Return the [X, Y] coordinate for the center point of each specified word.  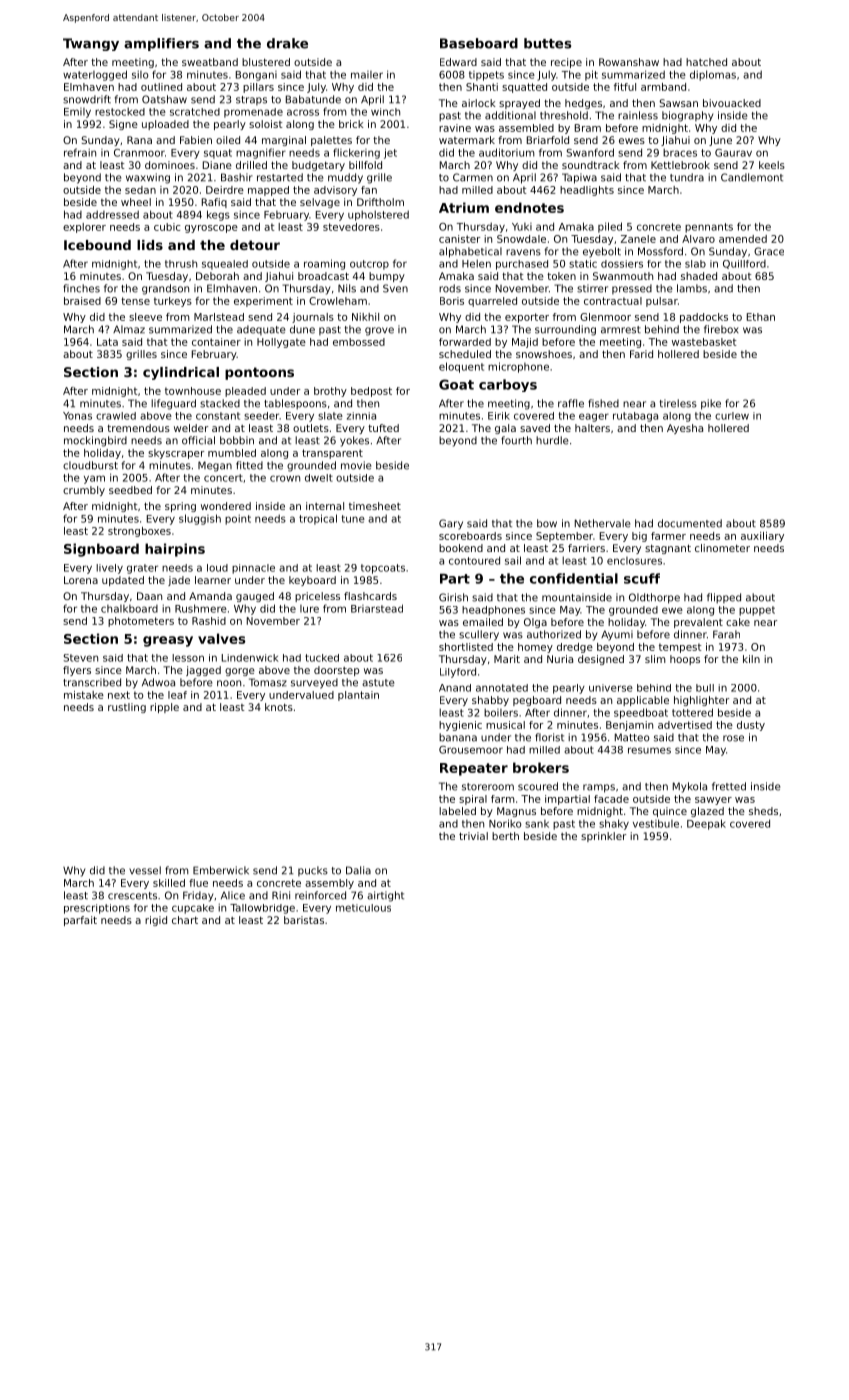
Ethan [761, 317]
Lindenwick [250, 658]
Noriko [505, 823]
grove [379, 331]
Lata [107, 342]
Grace [769, 251]
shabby [490, 701]
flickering [356, 153]
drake [287, 43]
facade [611, 799]
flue [198, 883]
